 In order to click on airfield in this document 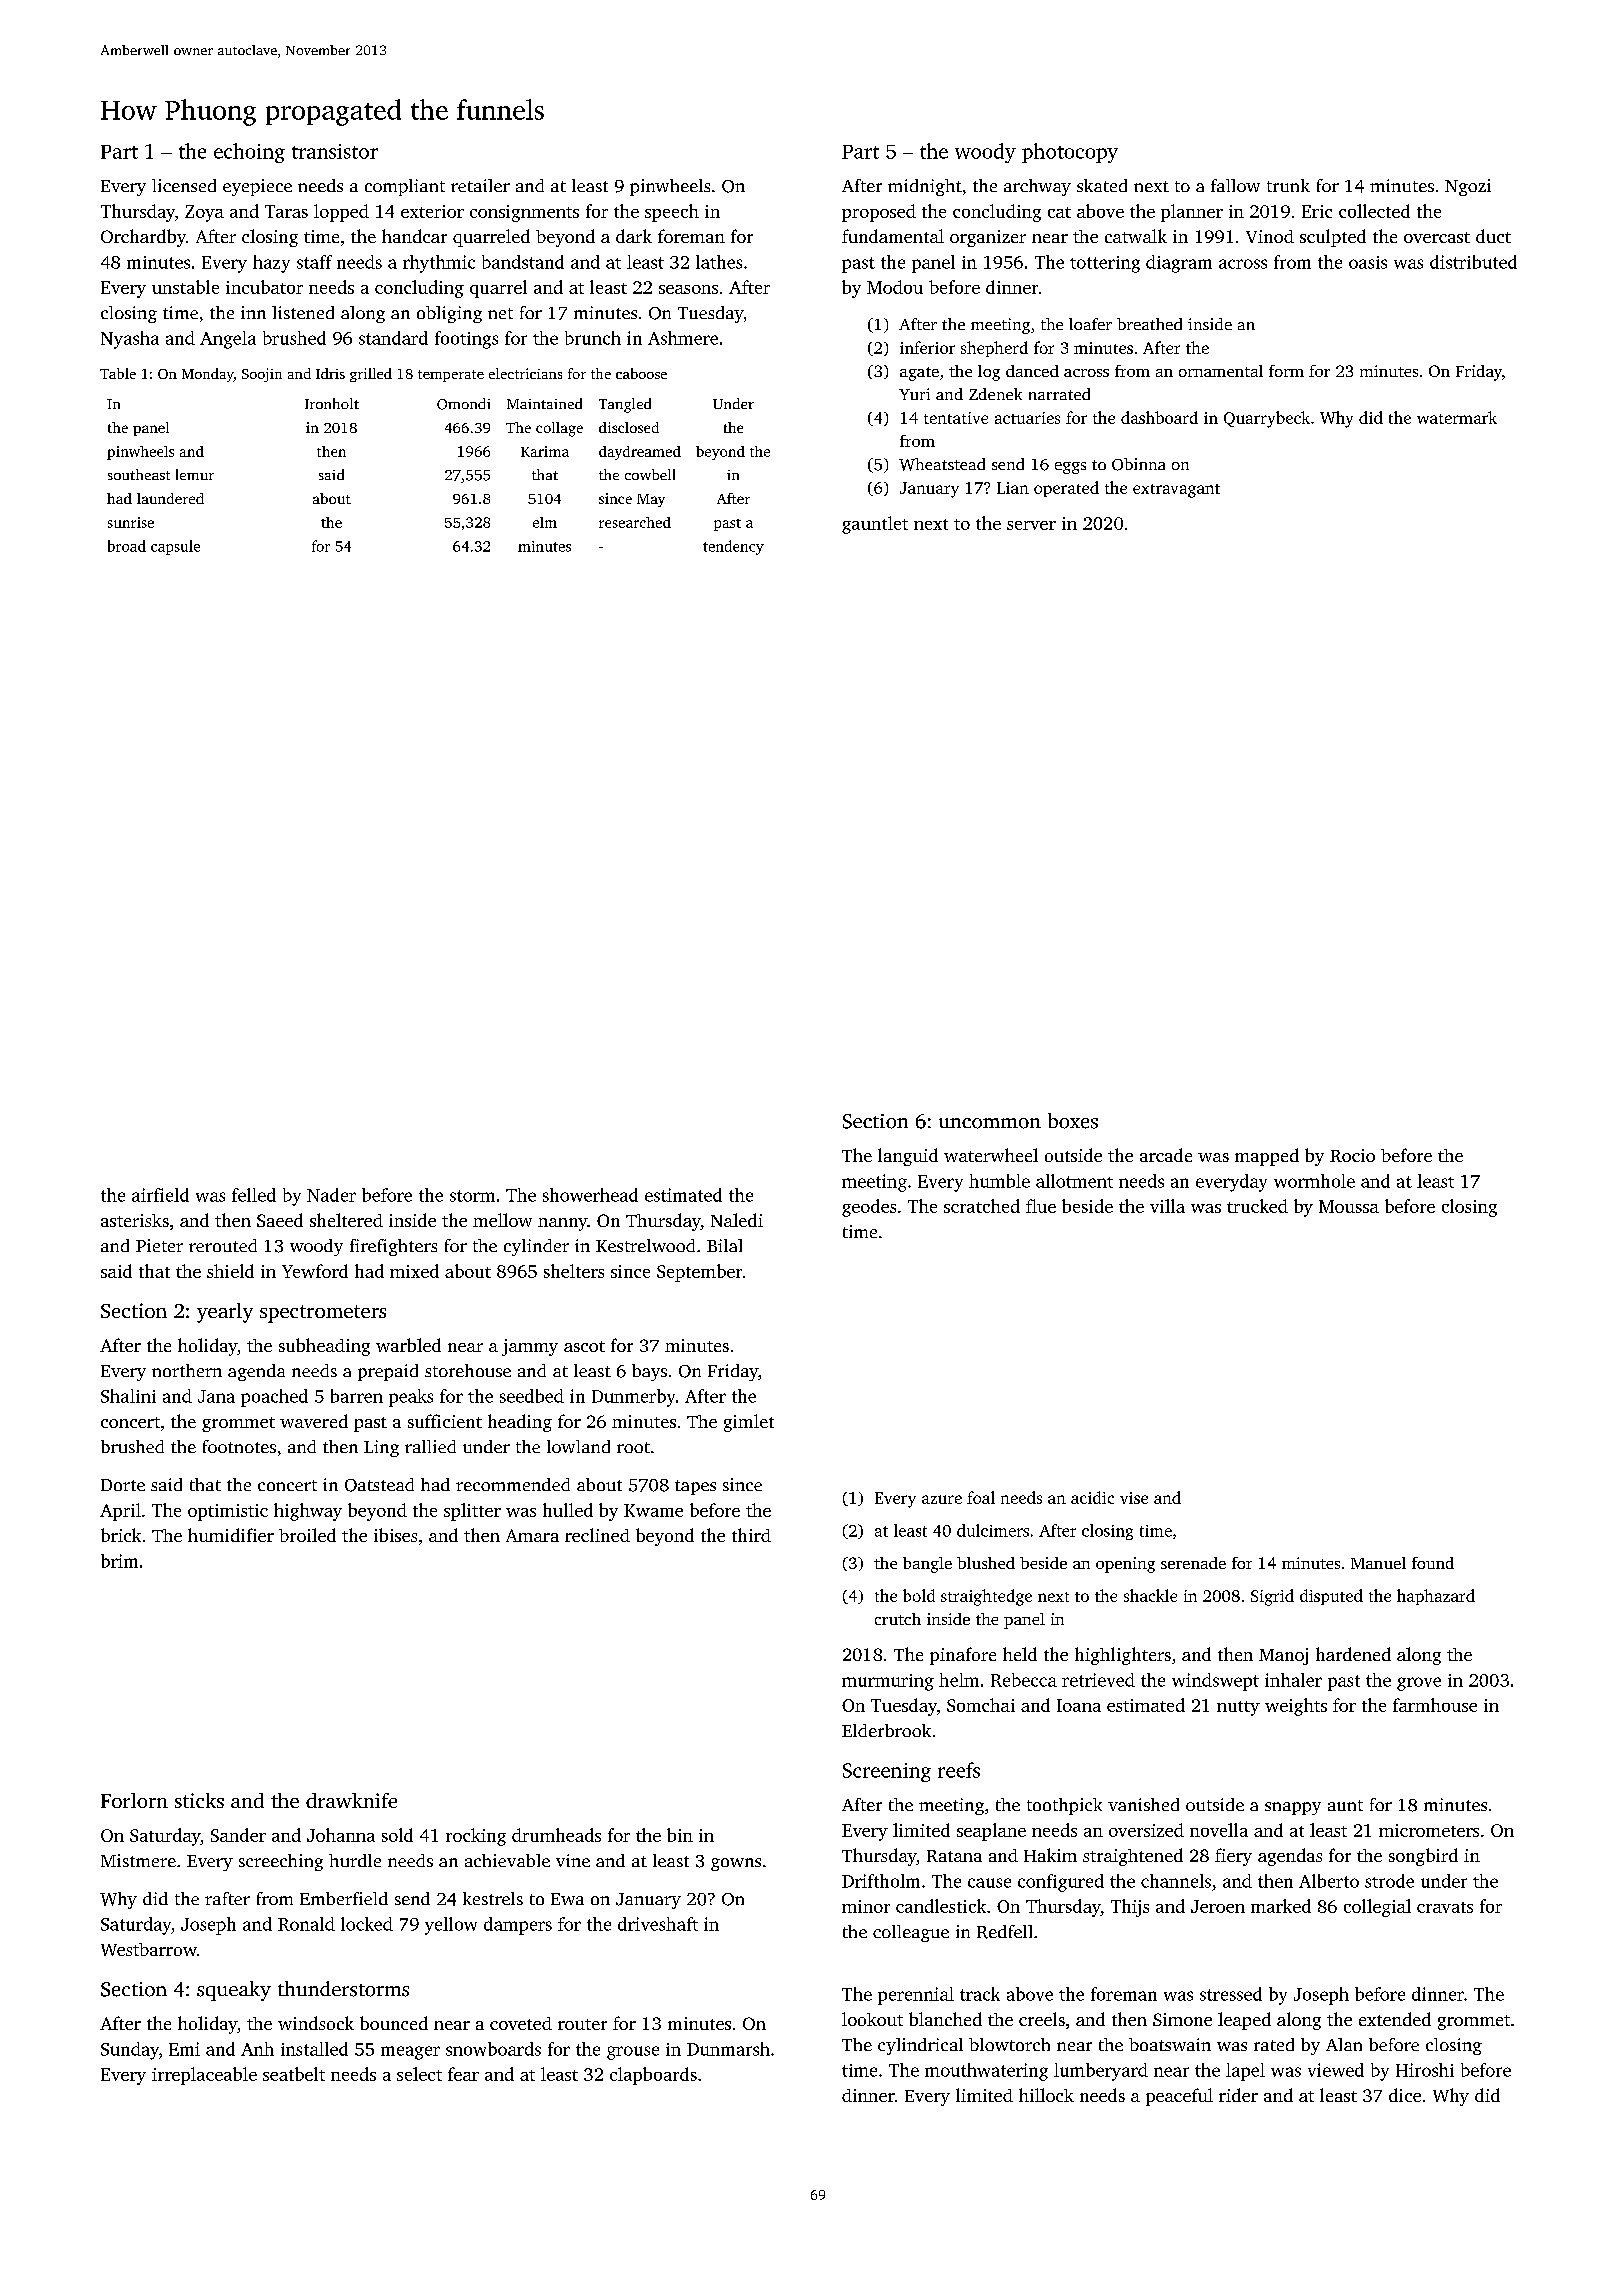, I will do `click(160, 1195)`.
